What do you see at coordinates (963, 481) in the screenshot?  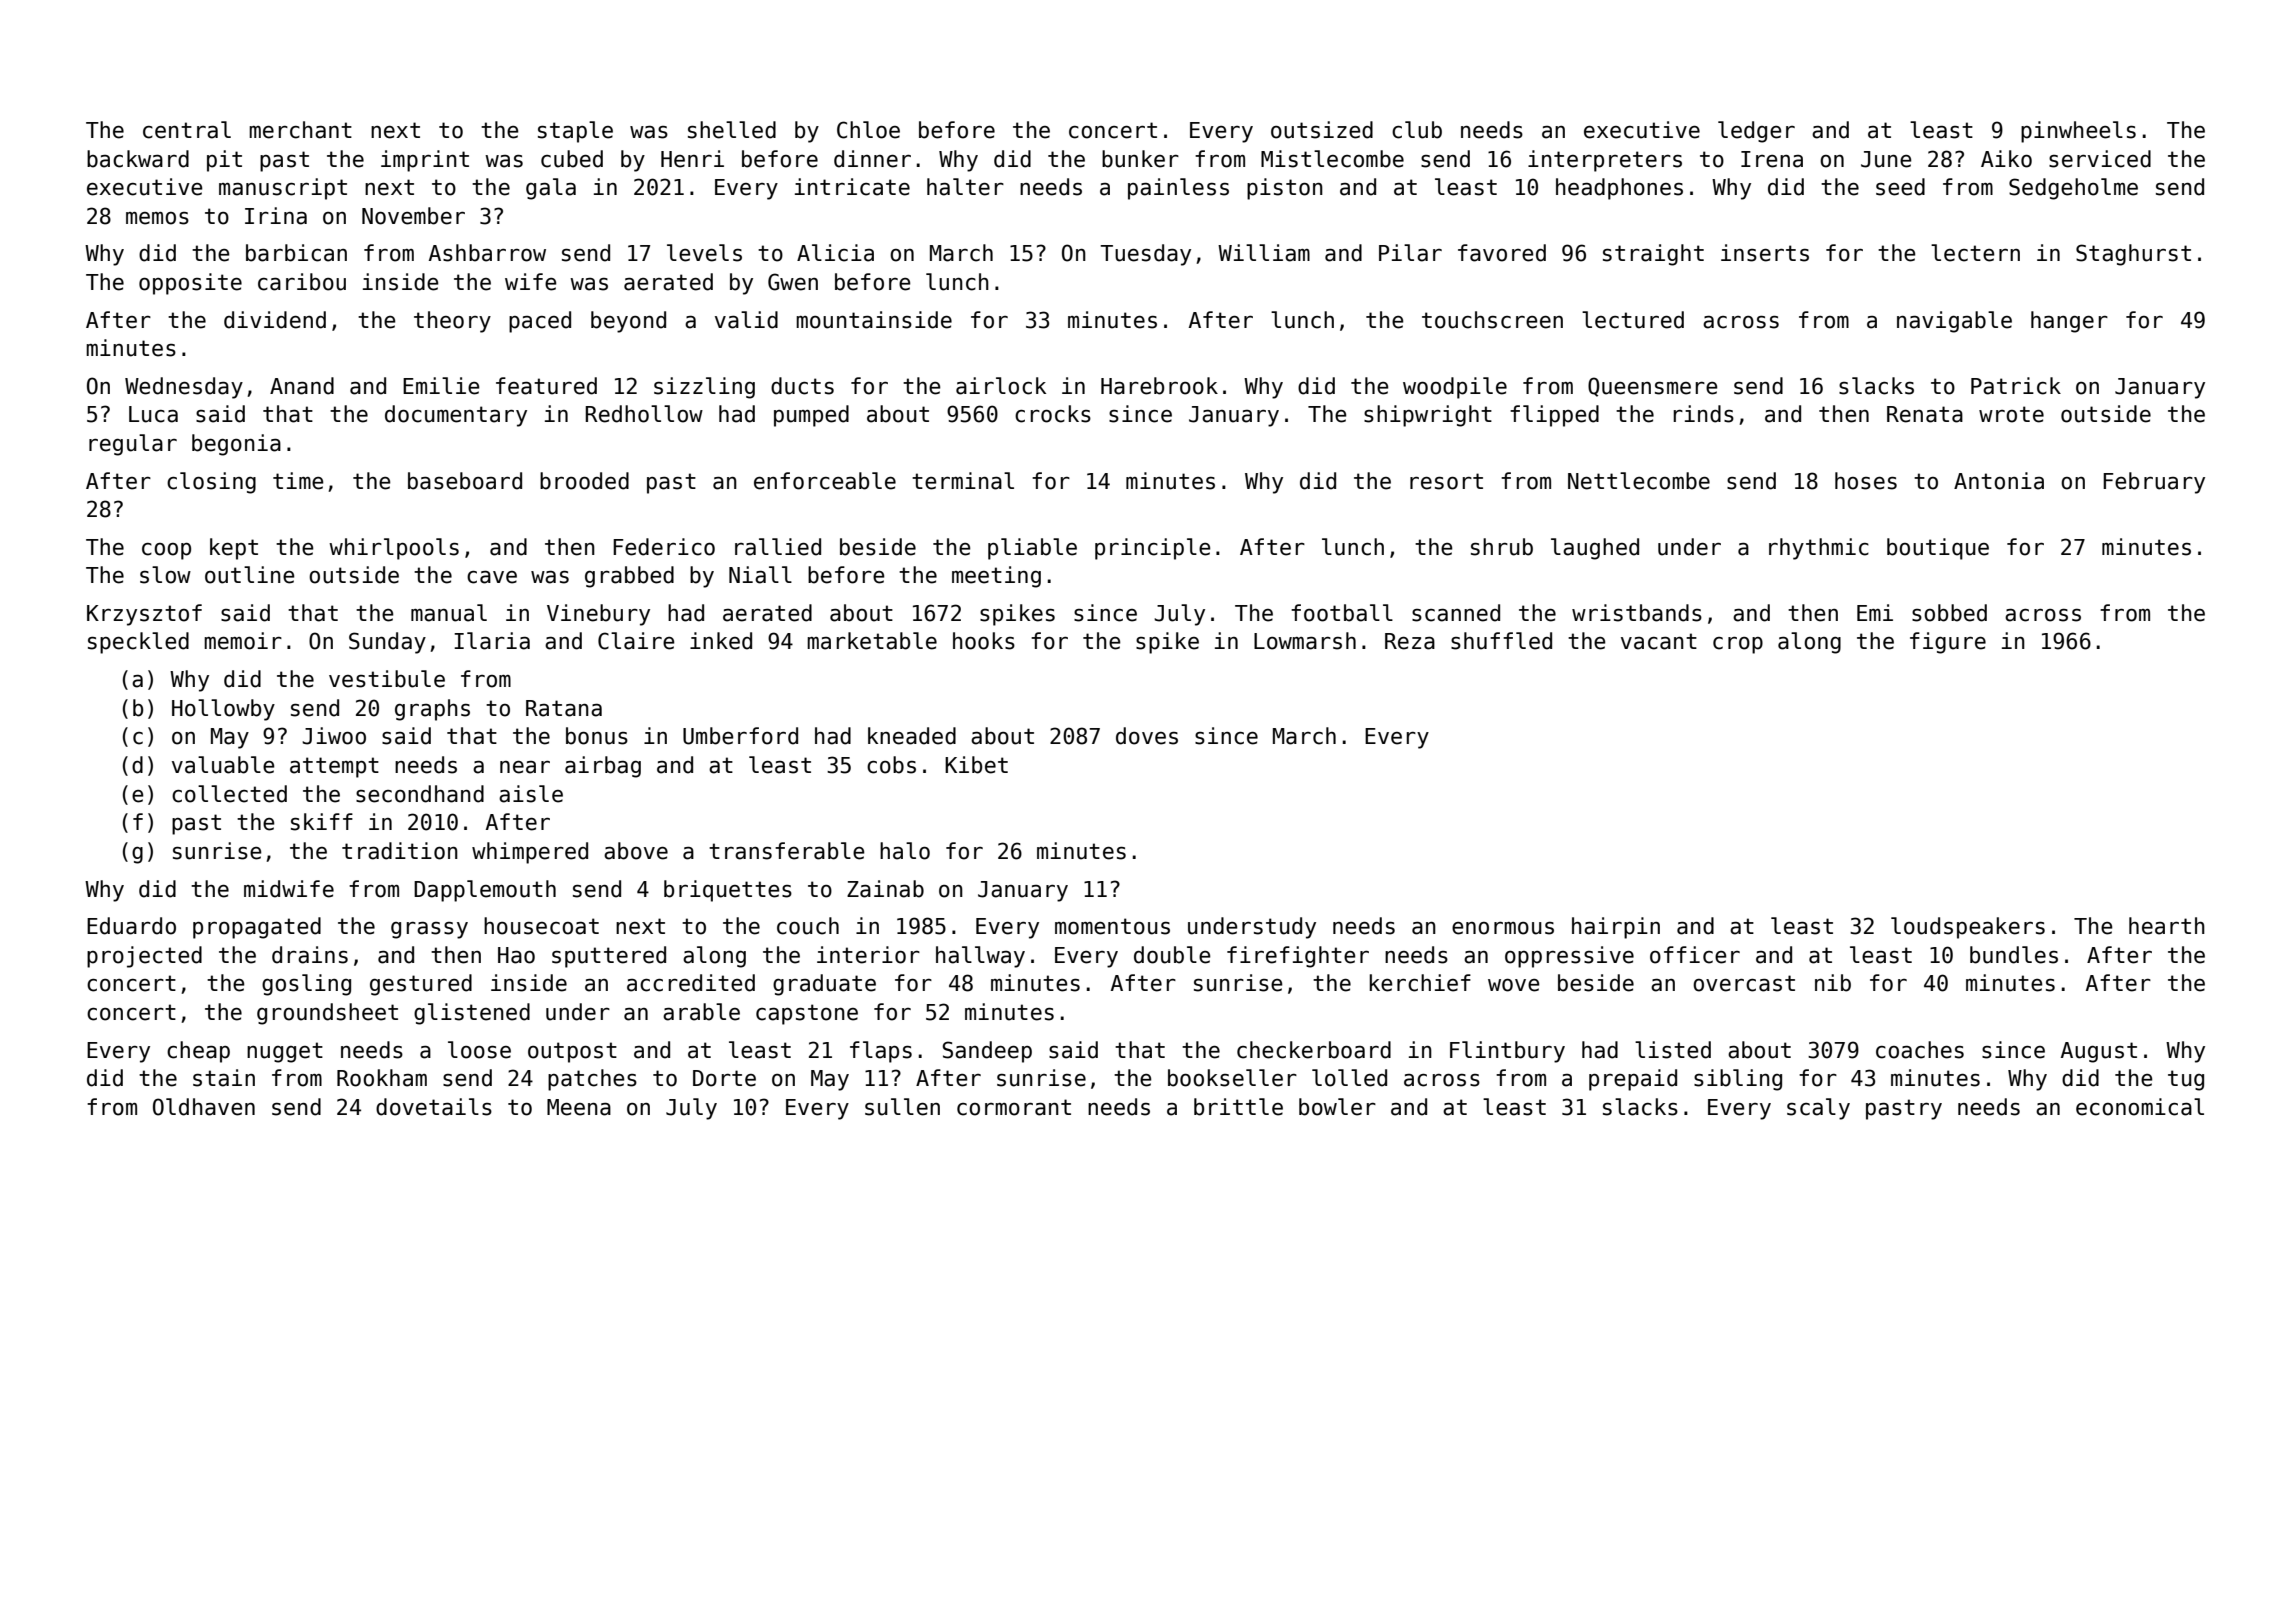 I see `terminal` at bounding box center [963, 481].
